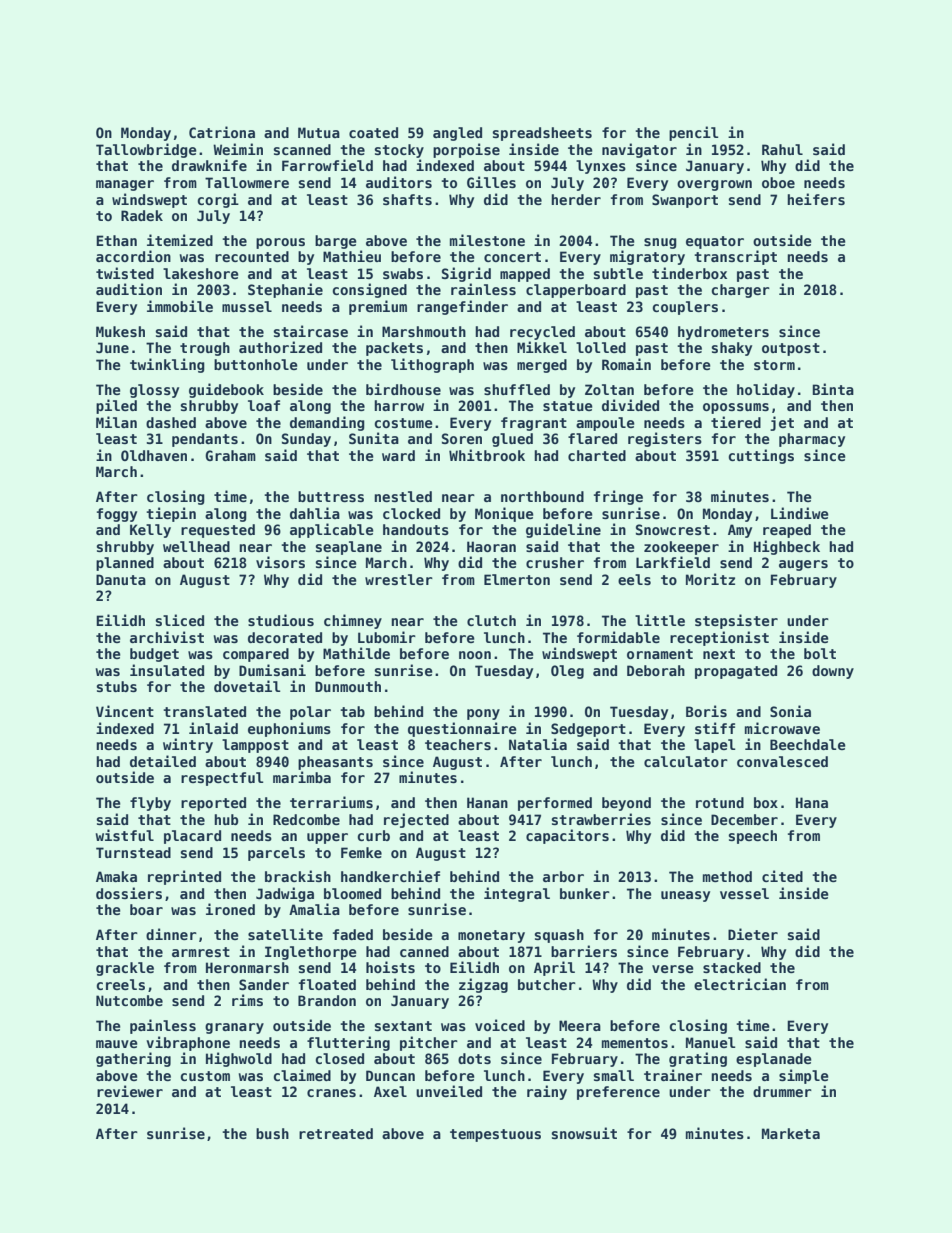 This screenshot has height=1233, width=952. Describe the element at coordinates (782, 728) in the screenshot. I see `microwave` at that location.
